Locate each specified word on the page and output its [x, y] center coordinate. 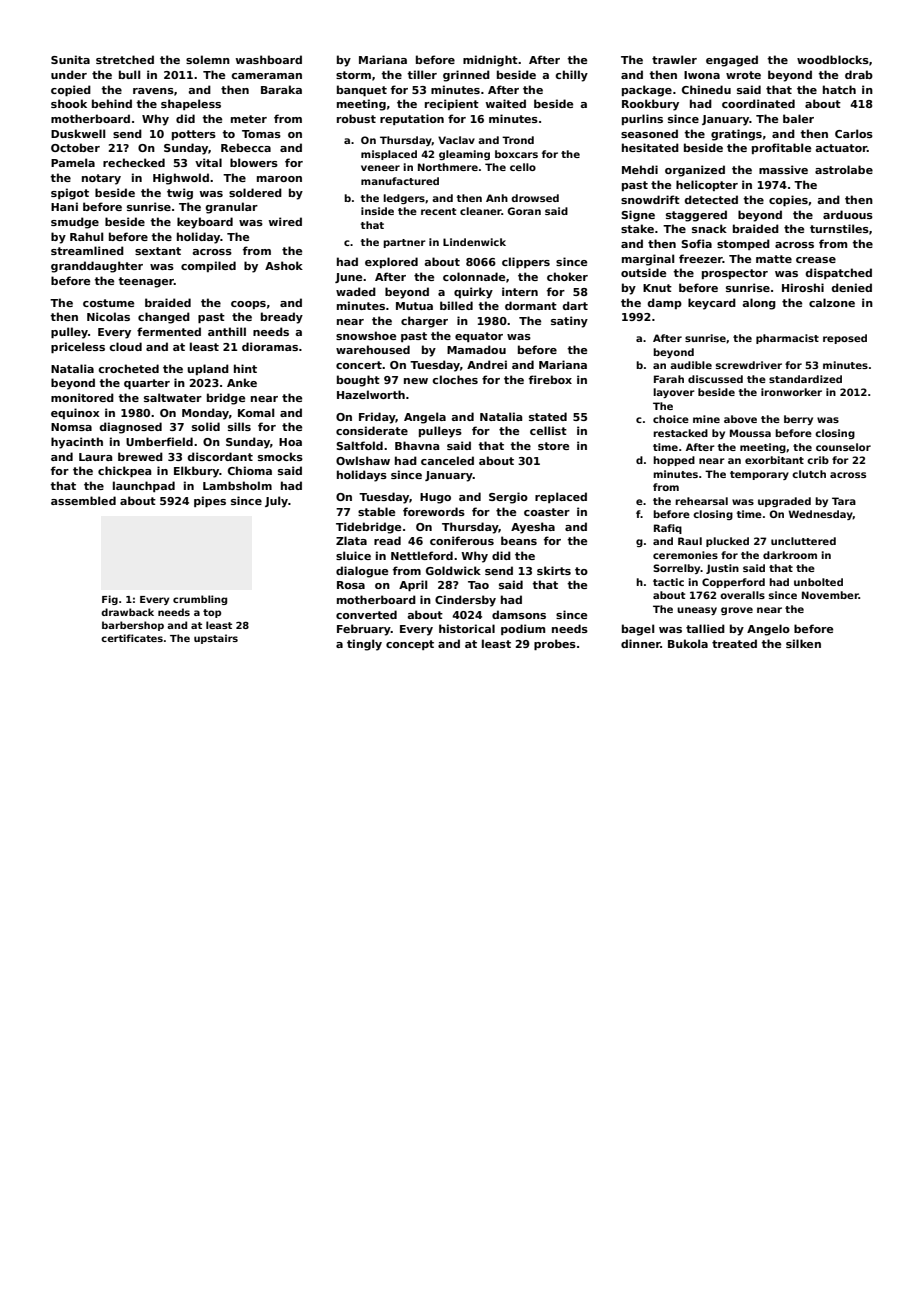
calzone [832, 302]
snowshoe [366, 335]
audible [691, 365]
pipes [210, 501]
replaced [561, 497]
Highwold [181, 179]
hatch [839, 89]
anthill [227, 331]
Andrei [487, 364]
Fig [110, 600]
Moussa [750, 433]
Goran [524, 211]
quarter [147, 384]
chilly [571, 76]
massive [783, 169]
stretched [125, 59]
